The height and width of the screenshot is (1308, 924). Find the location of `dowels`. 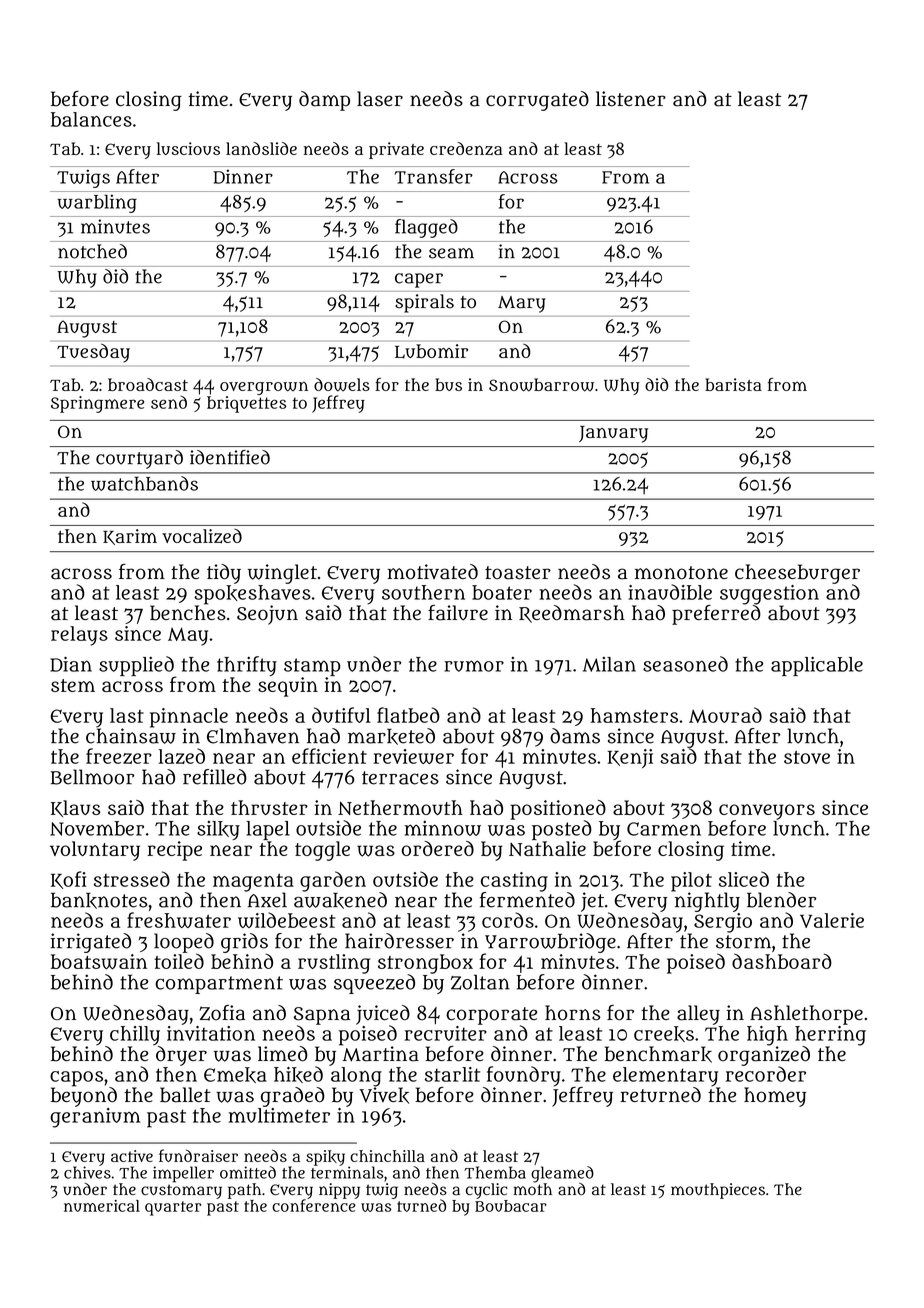

dowels is located at coordinates (342, 385).
